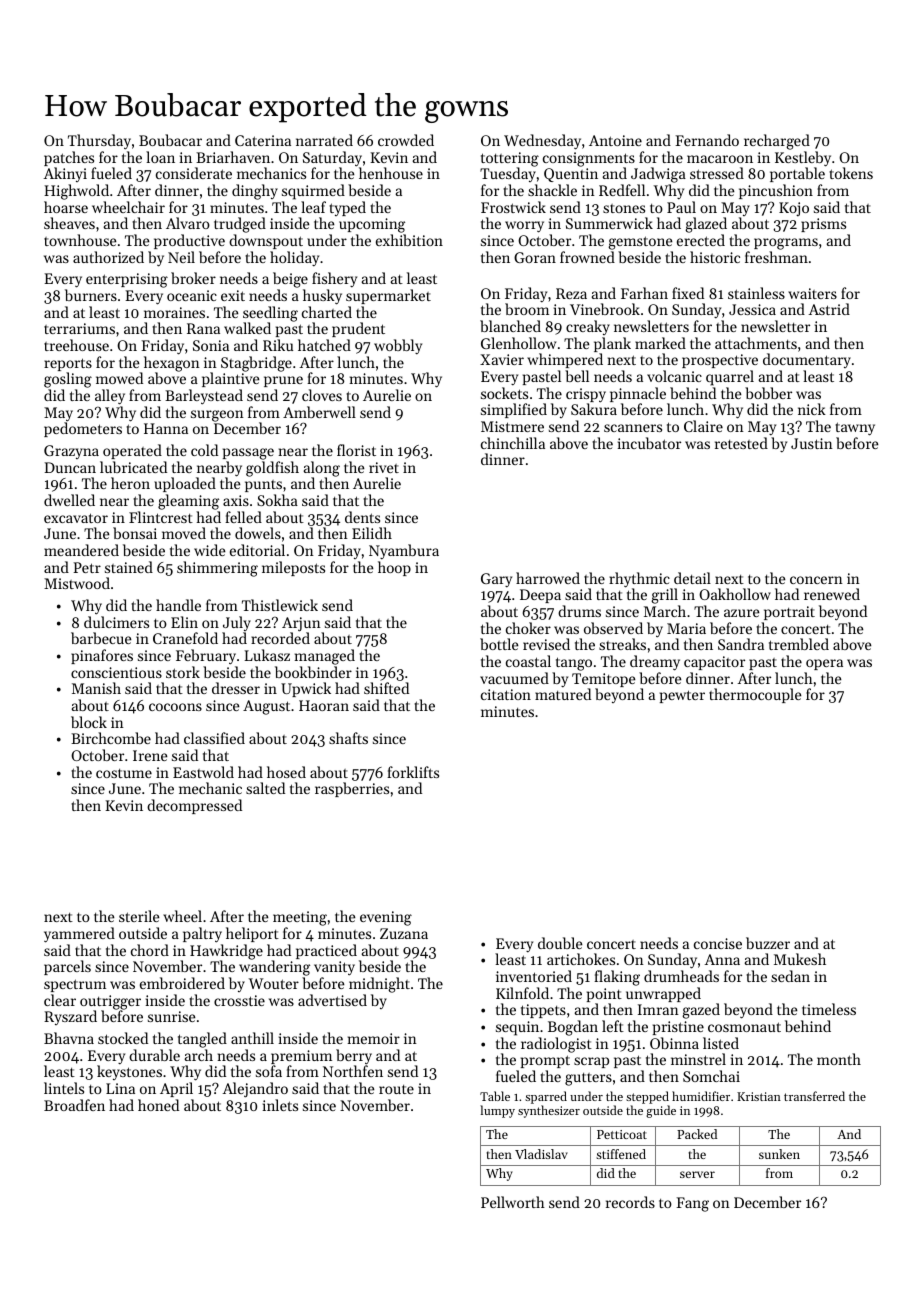  I want to click on pewter, so click(682, 696).
